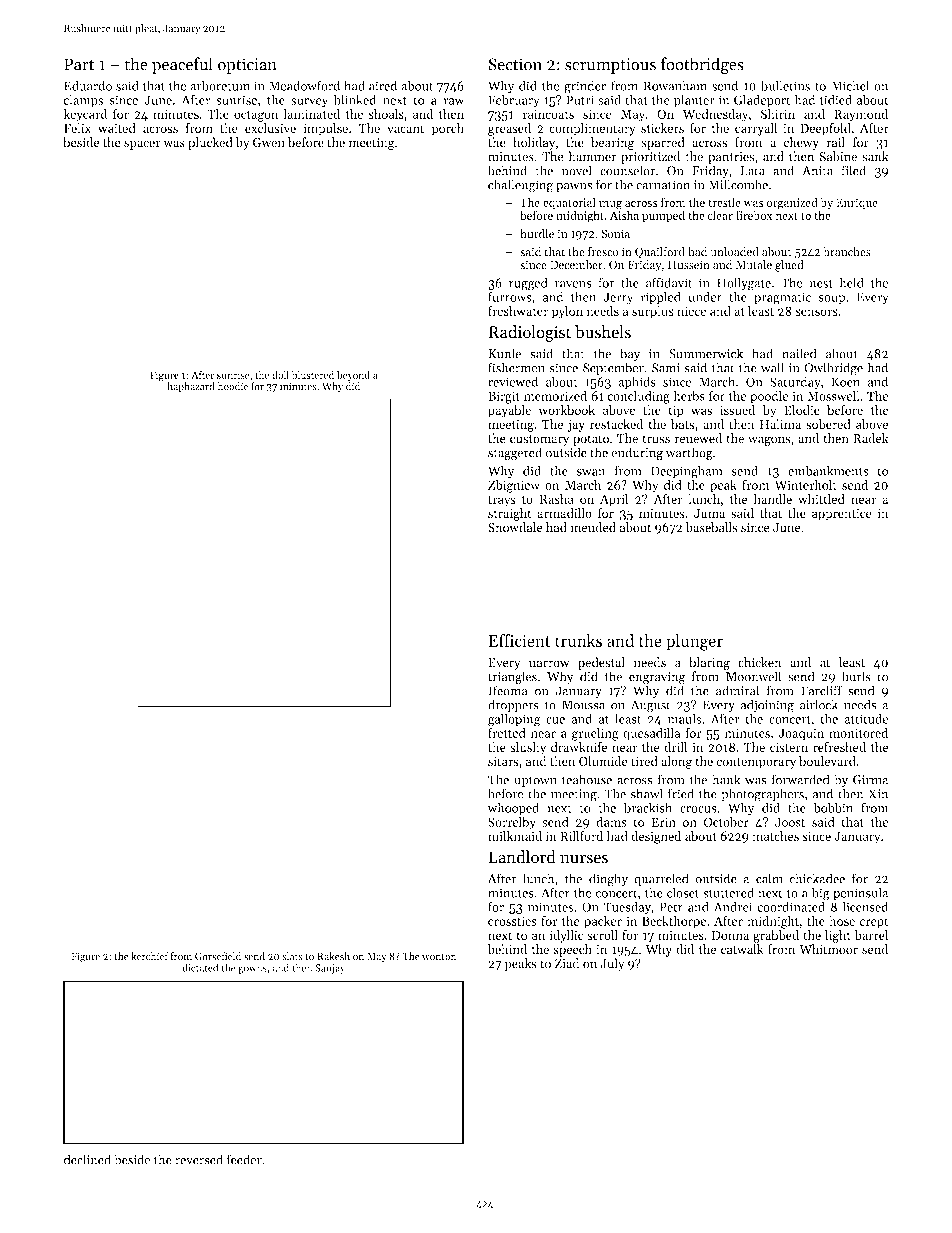  What do you see at coordinates (191, 387) in the document?
I see `haphazard` at bounding box center [191, 387].
